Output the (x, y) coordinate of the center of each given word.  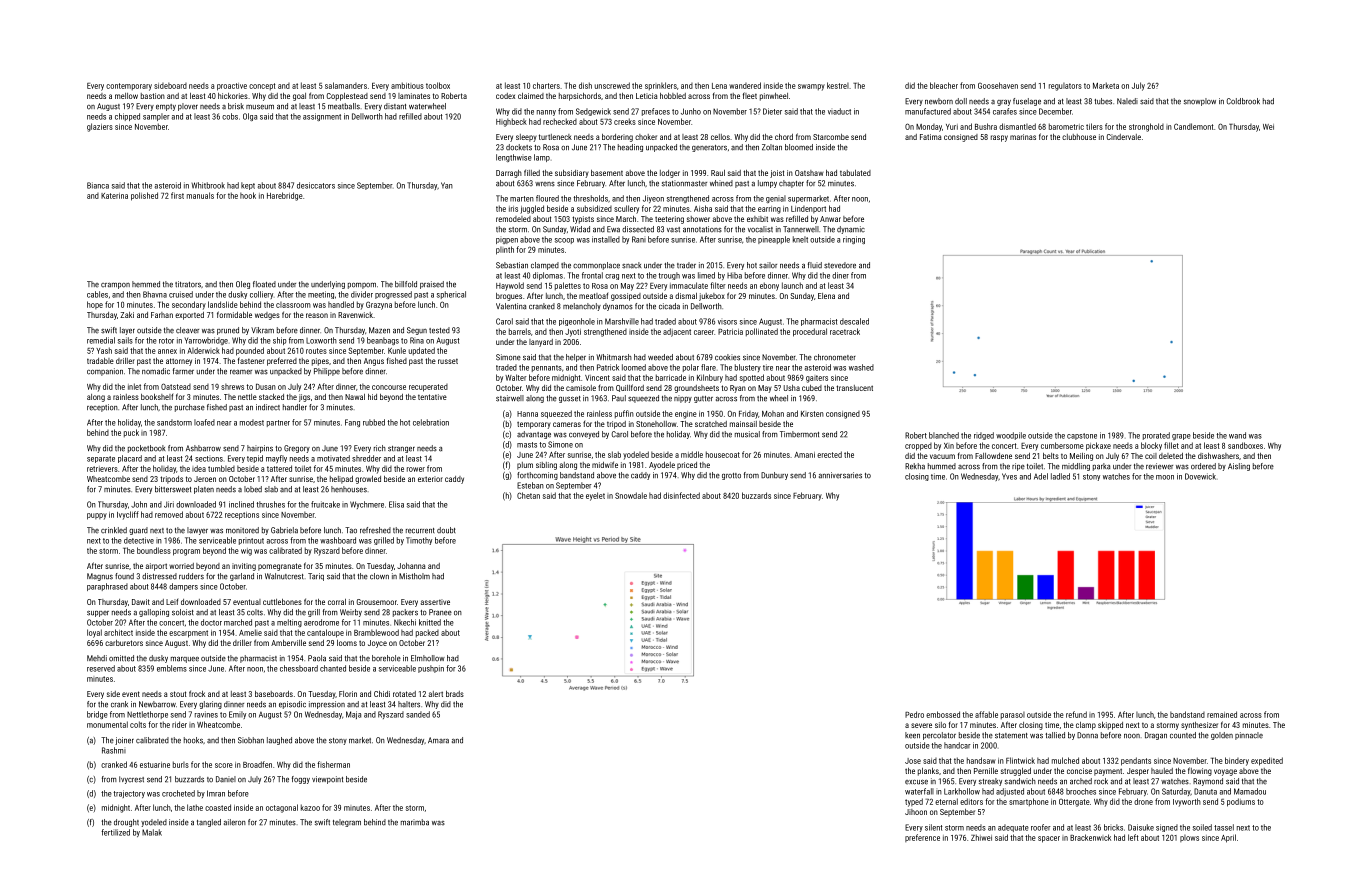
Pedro (914, 714)
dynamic (851, 230)
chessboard (299, 668)
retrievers (102, 469)
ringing (854, 240)
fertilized (115, 832)
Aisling (1239, 467)
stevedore (840, 265)
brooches (1081, 791)
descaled (854, 321)
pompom (362, 286)
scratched (711, 424)
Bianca (98, 185)
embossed (943, 714)
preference (922, 838)
